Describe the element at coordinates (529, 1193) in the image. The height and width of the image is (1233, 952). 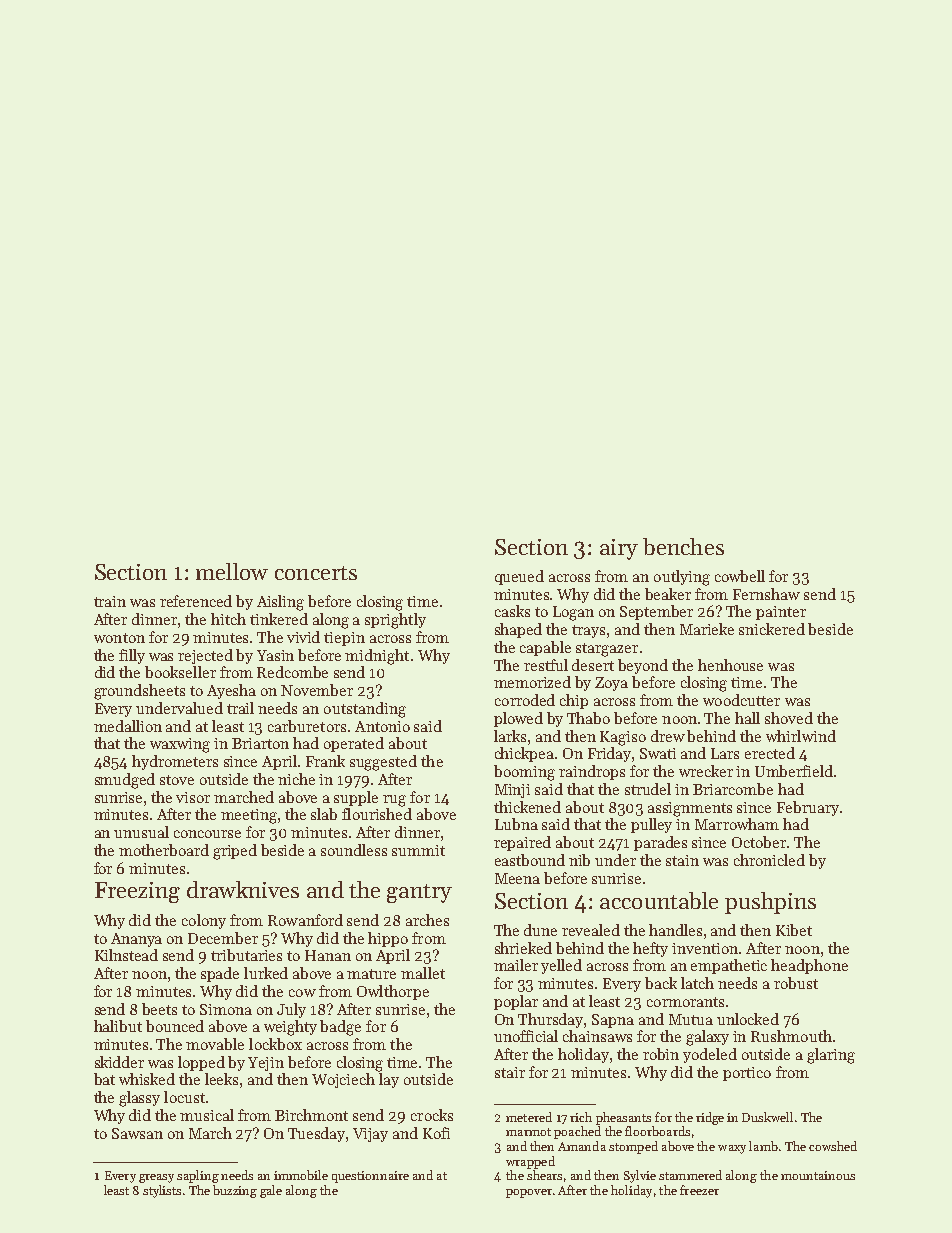
I see `popover` at that location.
